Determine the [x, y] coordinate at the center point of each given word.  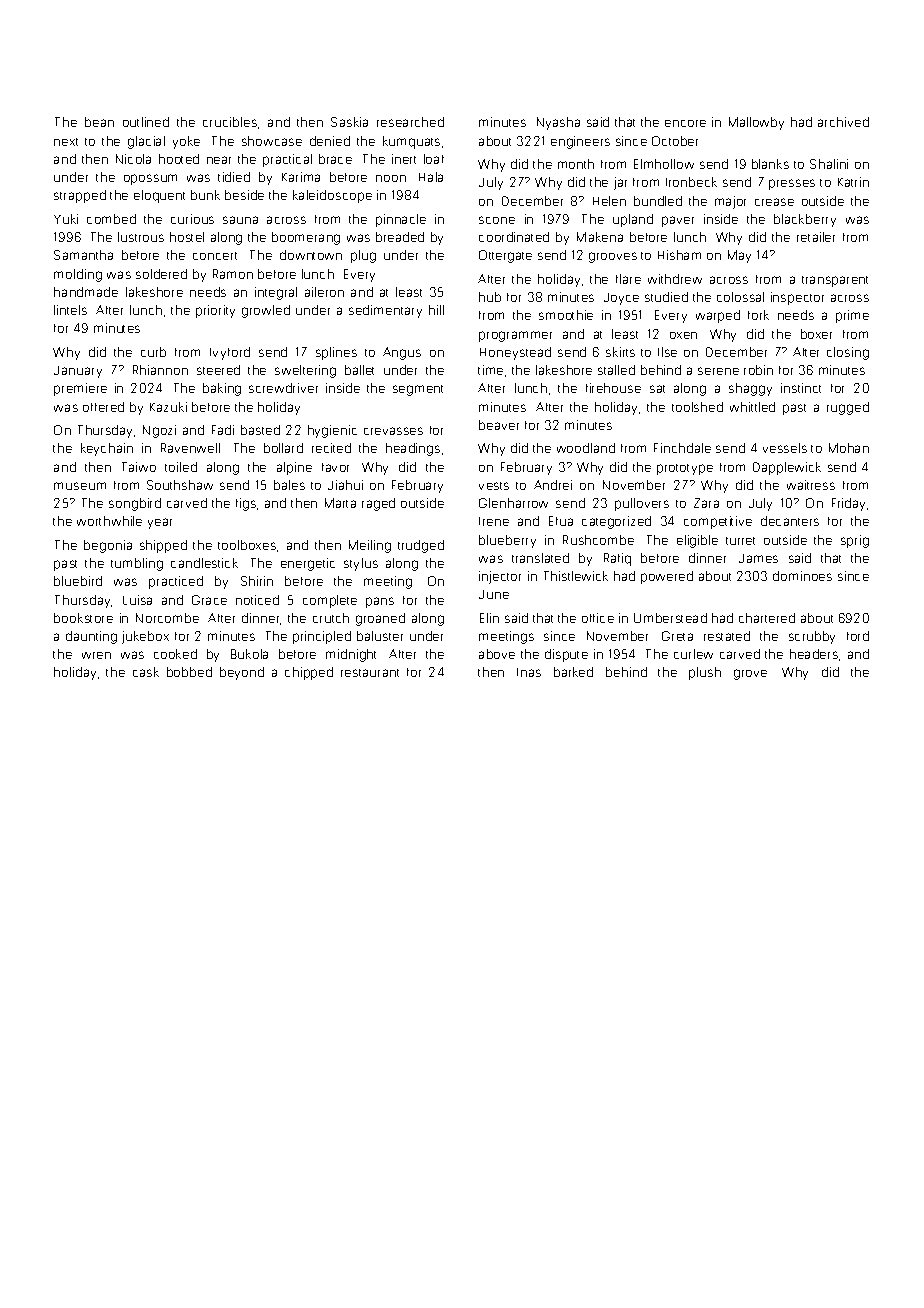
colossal [740, 297]
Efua [561, 521]
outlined [146, 122]
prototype [685, 469]
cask [146, 672]
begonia [108, 546]
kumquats [411, 142]
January [78, 372]
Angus [402, 353]
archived [843, 122]
